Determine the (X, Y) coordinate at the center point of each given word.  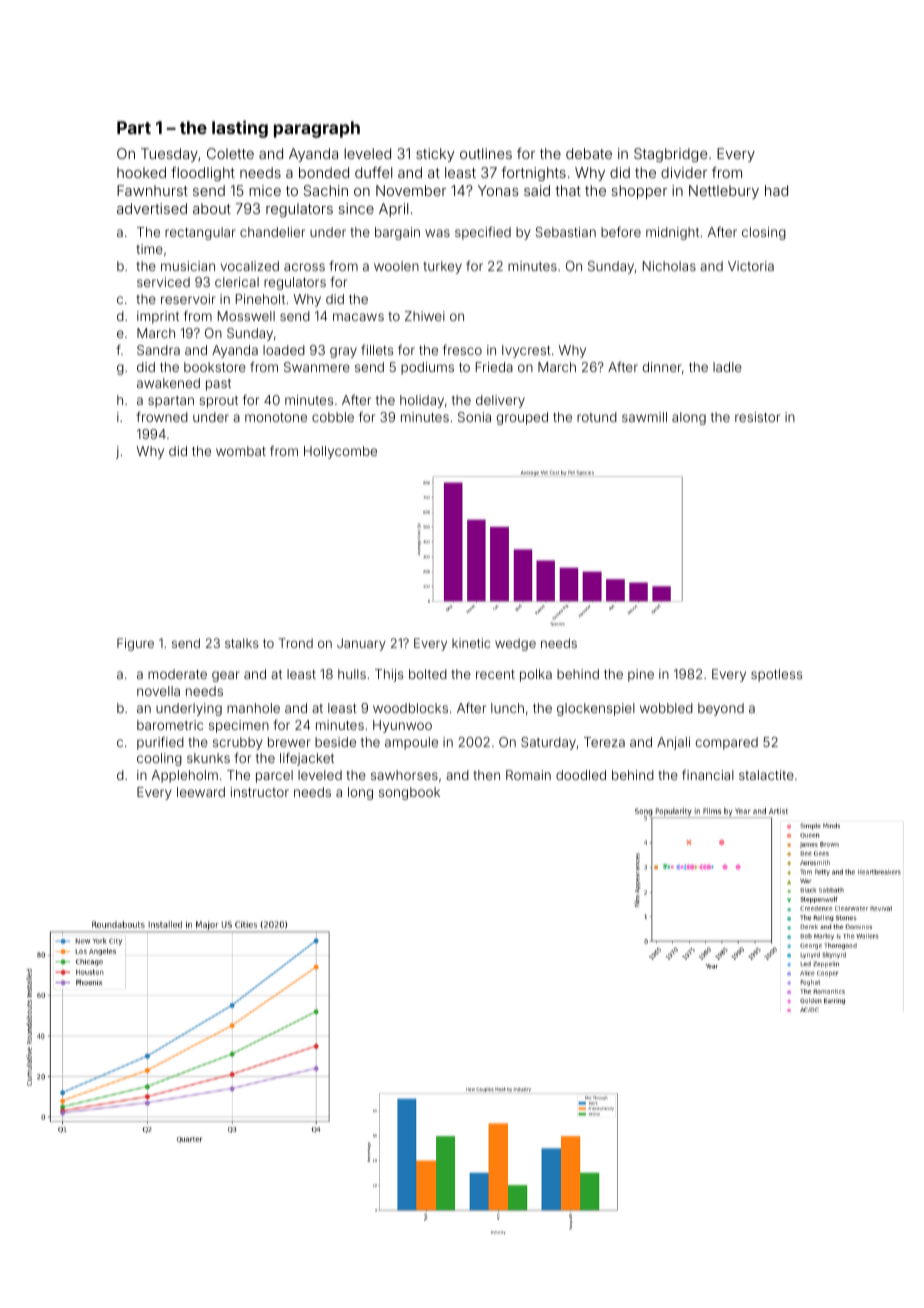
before (621, 231)
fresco (462, 349)
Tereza (604, 742)
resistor (757, 417)
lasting (240, 129)
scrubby (238, 743)
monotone (276, 417)
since (356, 208)
